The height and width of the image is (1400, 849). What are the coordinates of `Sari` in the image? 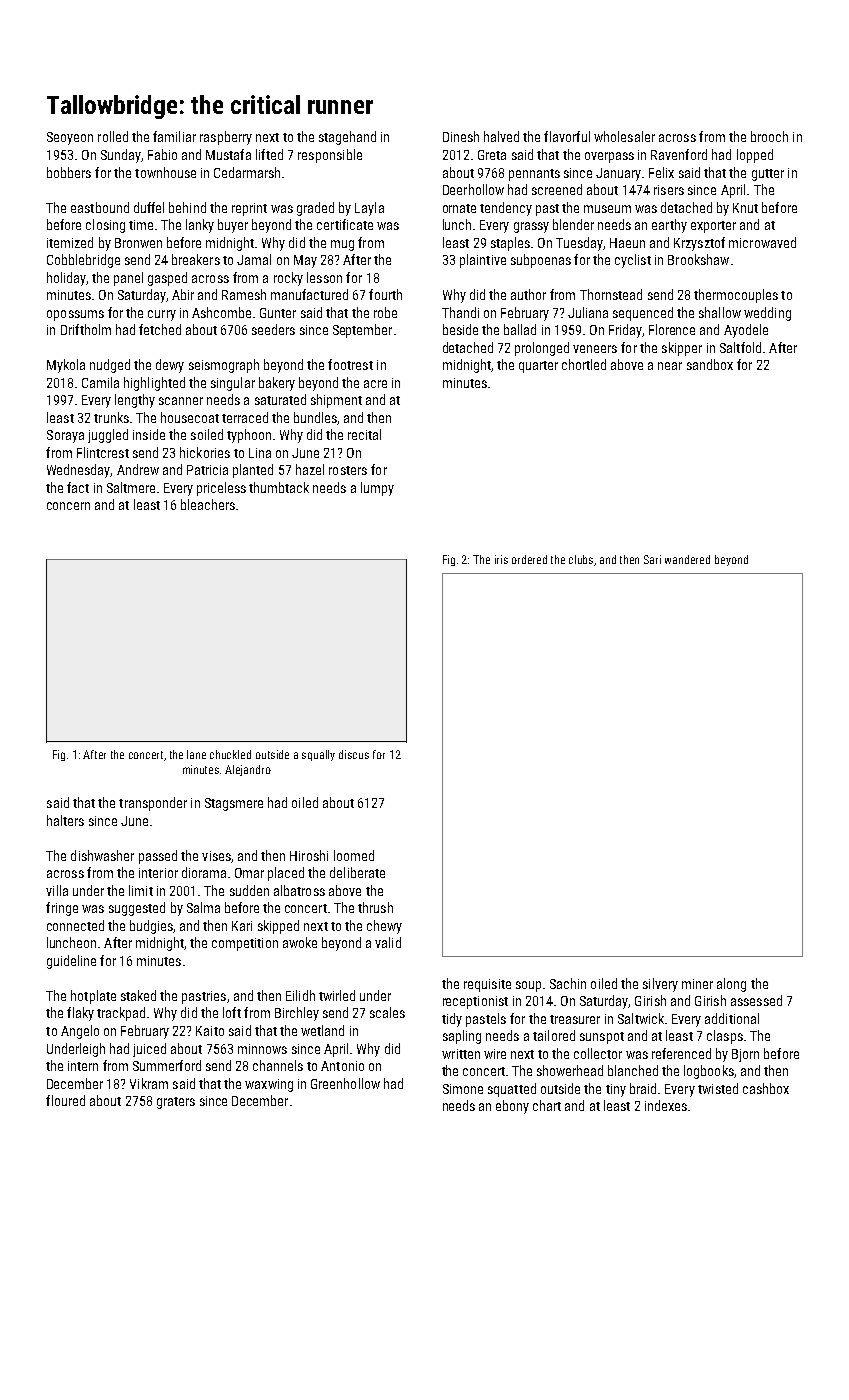 It's located at (652, 559).
